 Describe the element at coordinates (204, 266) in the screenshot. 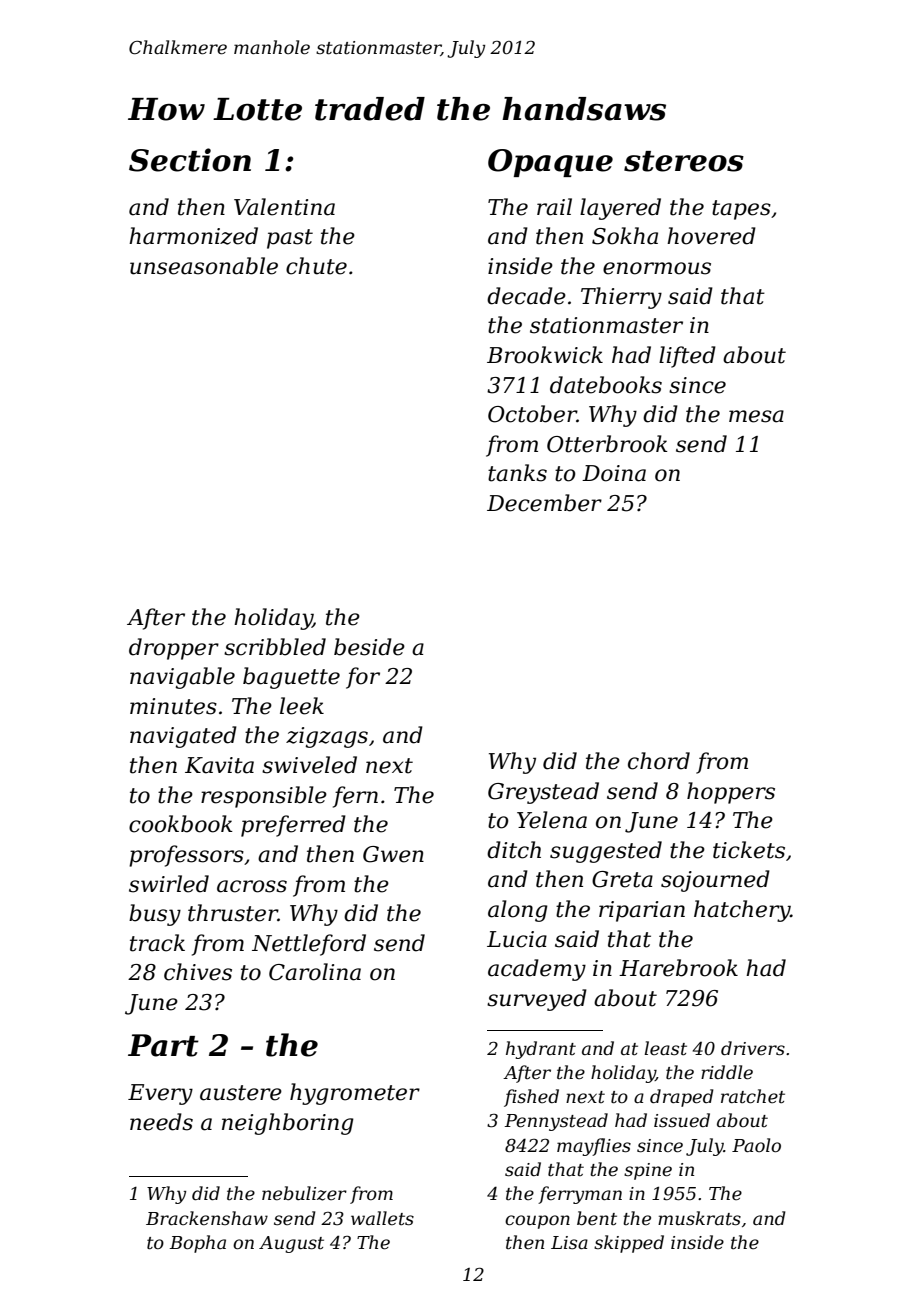

I see `unseasonable` at that location.
